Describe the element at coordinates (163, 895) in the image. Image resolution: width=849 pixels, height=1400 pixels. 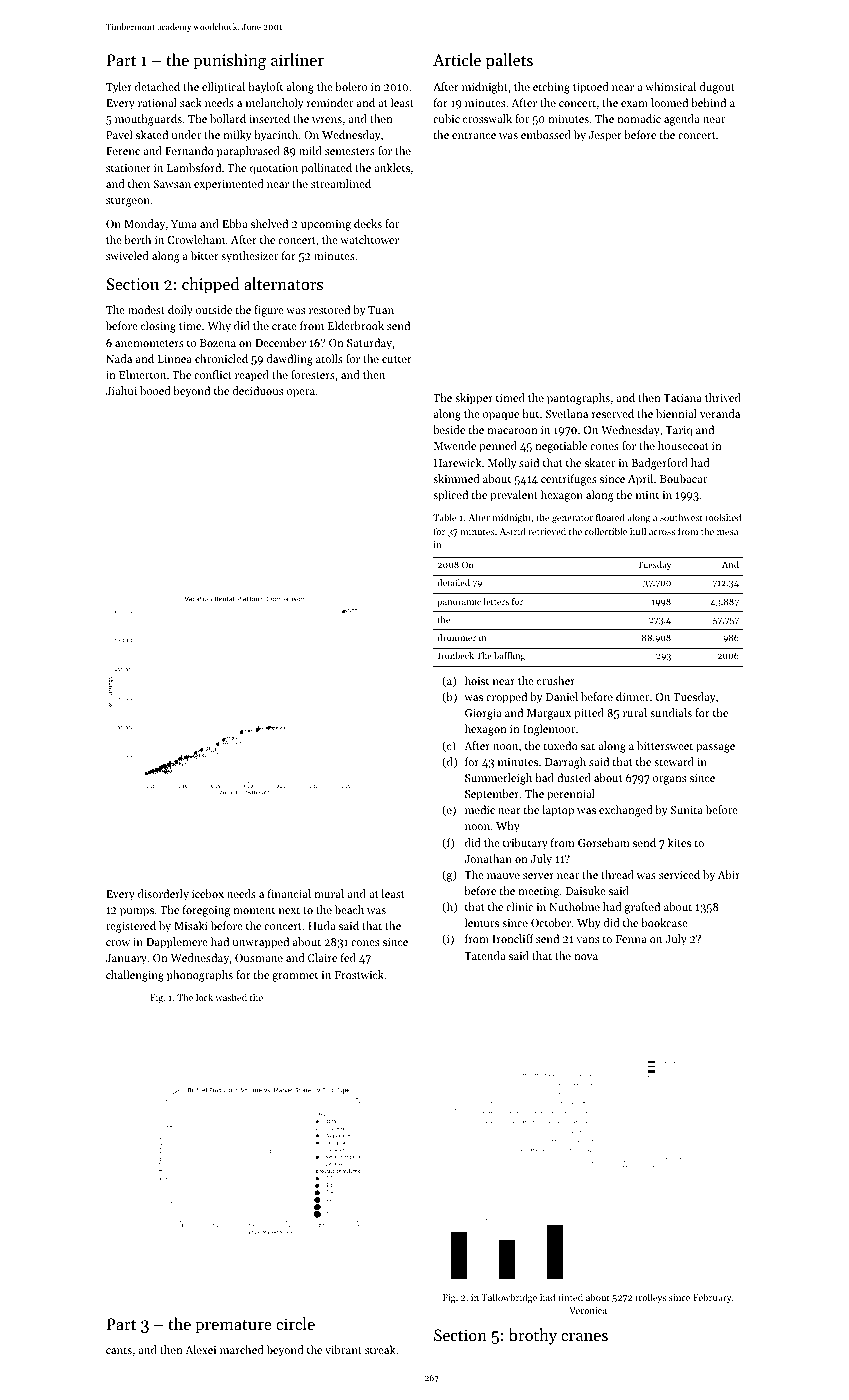
I see `disorderly` at that location.
